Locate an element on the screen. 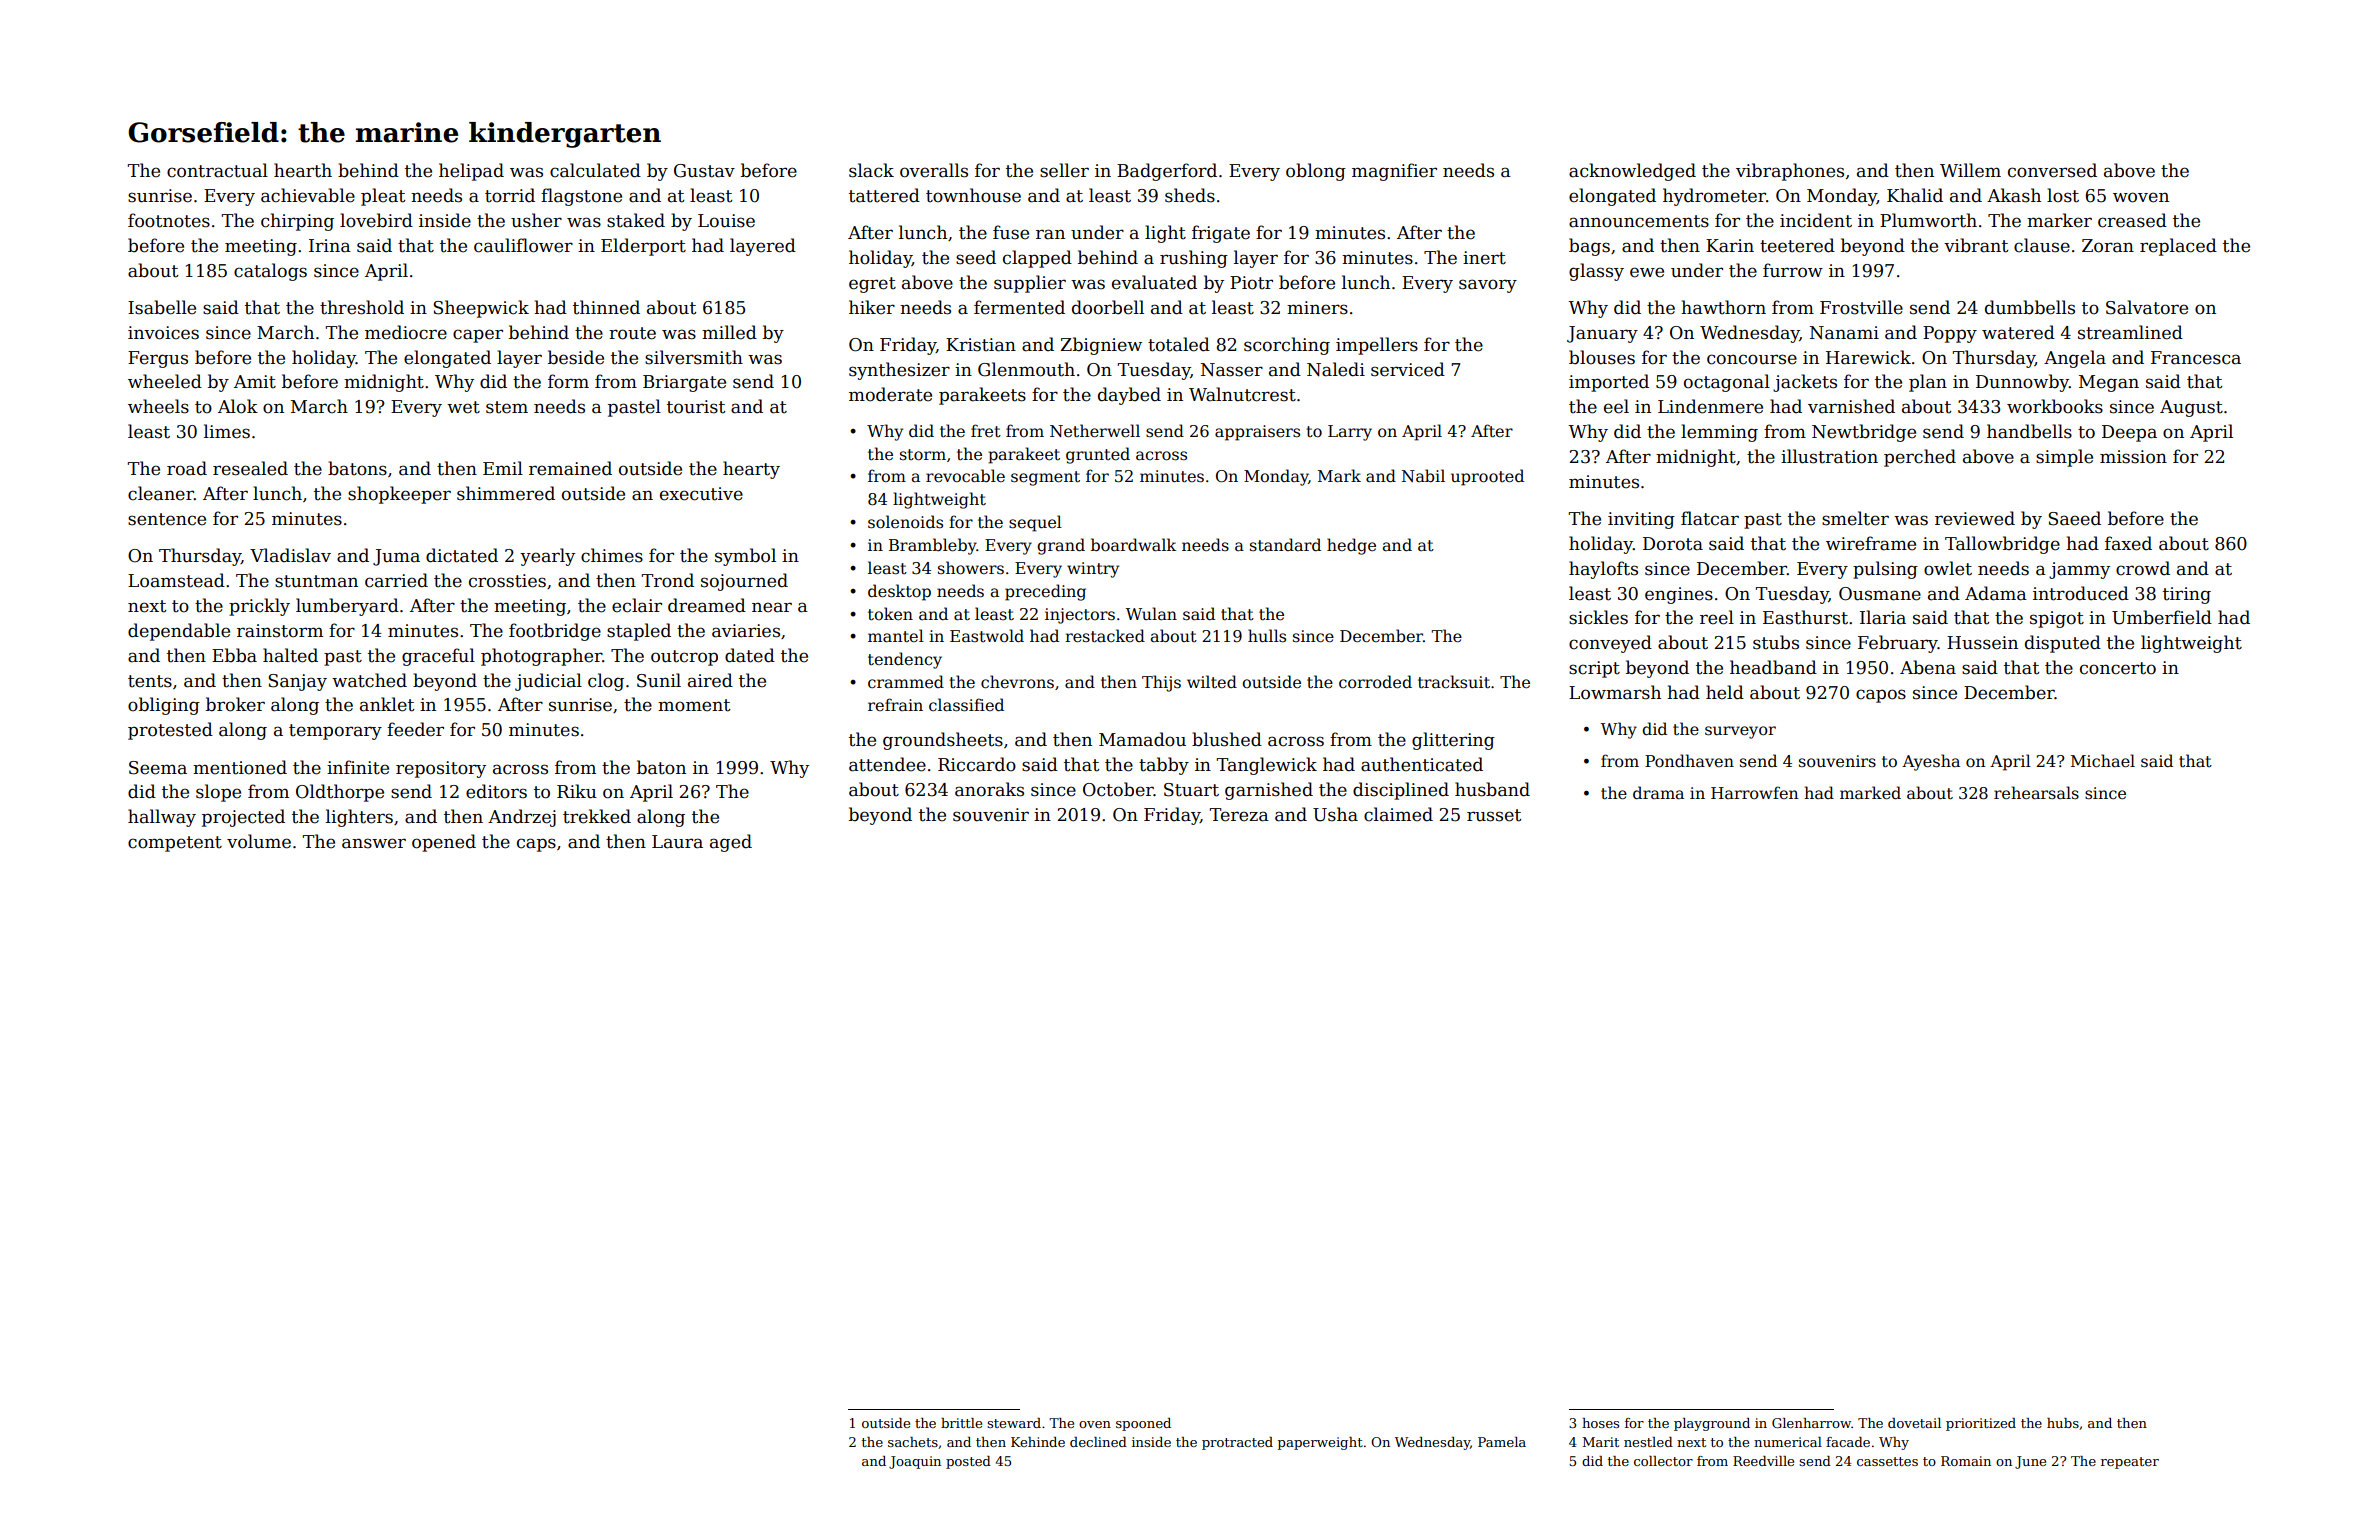 This screenshot has width=2380, height=1540. hoses is located at coordinates (1600, 1423).
